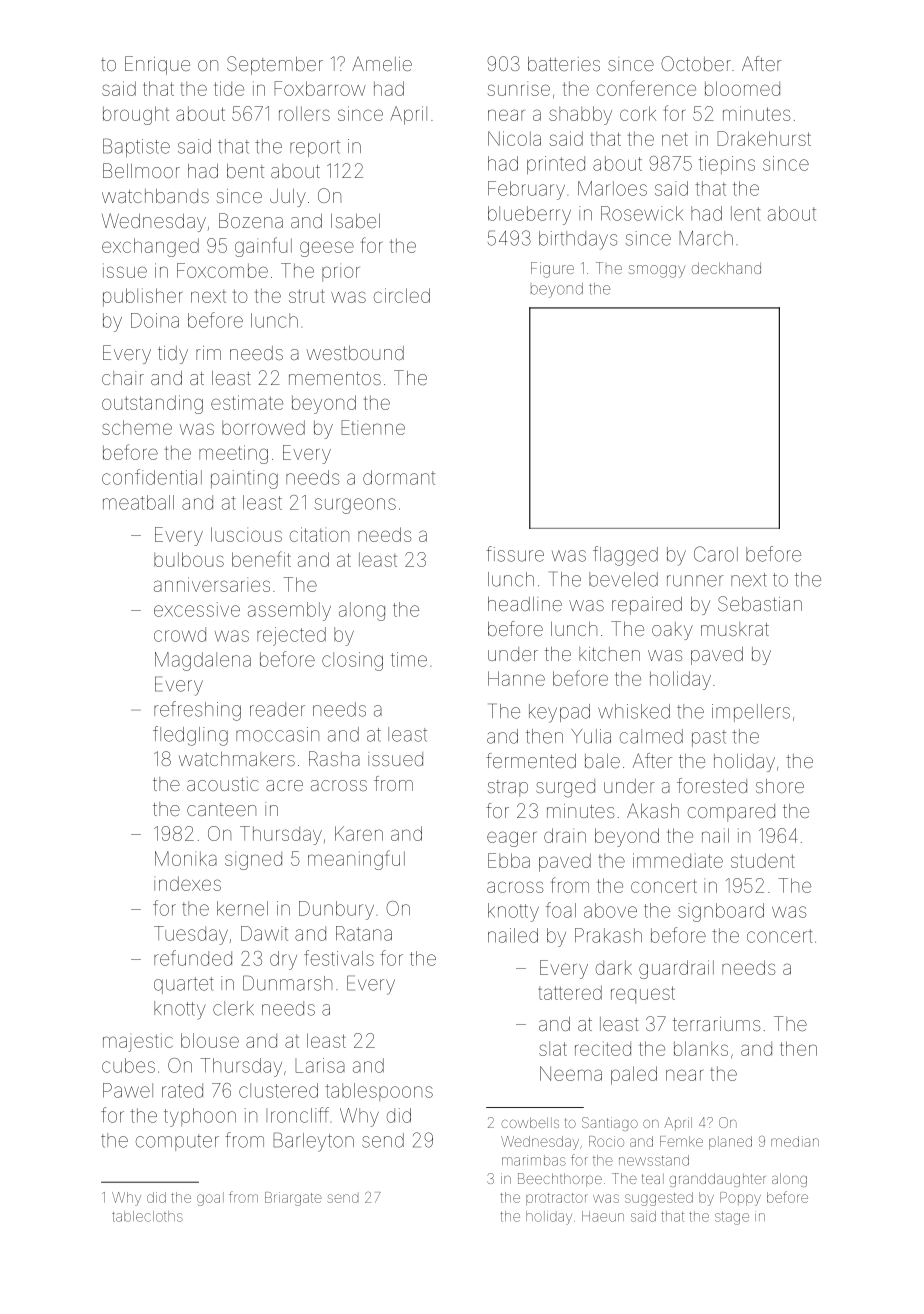  What do you see at coordinates (746, 213) in the document?
I see `lent` at bounding box center [746, 213].
